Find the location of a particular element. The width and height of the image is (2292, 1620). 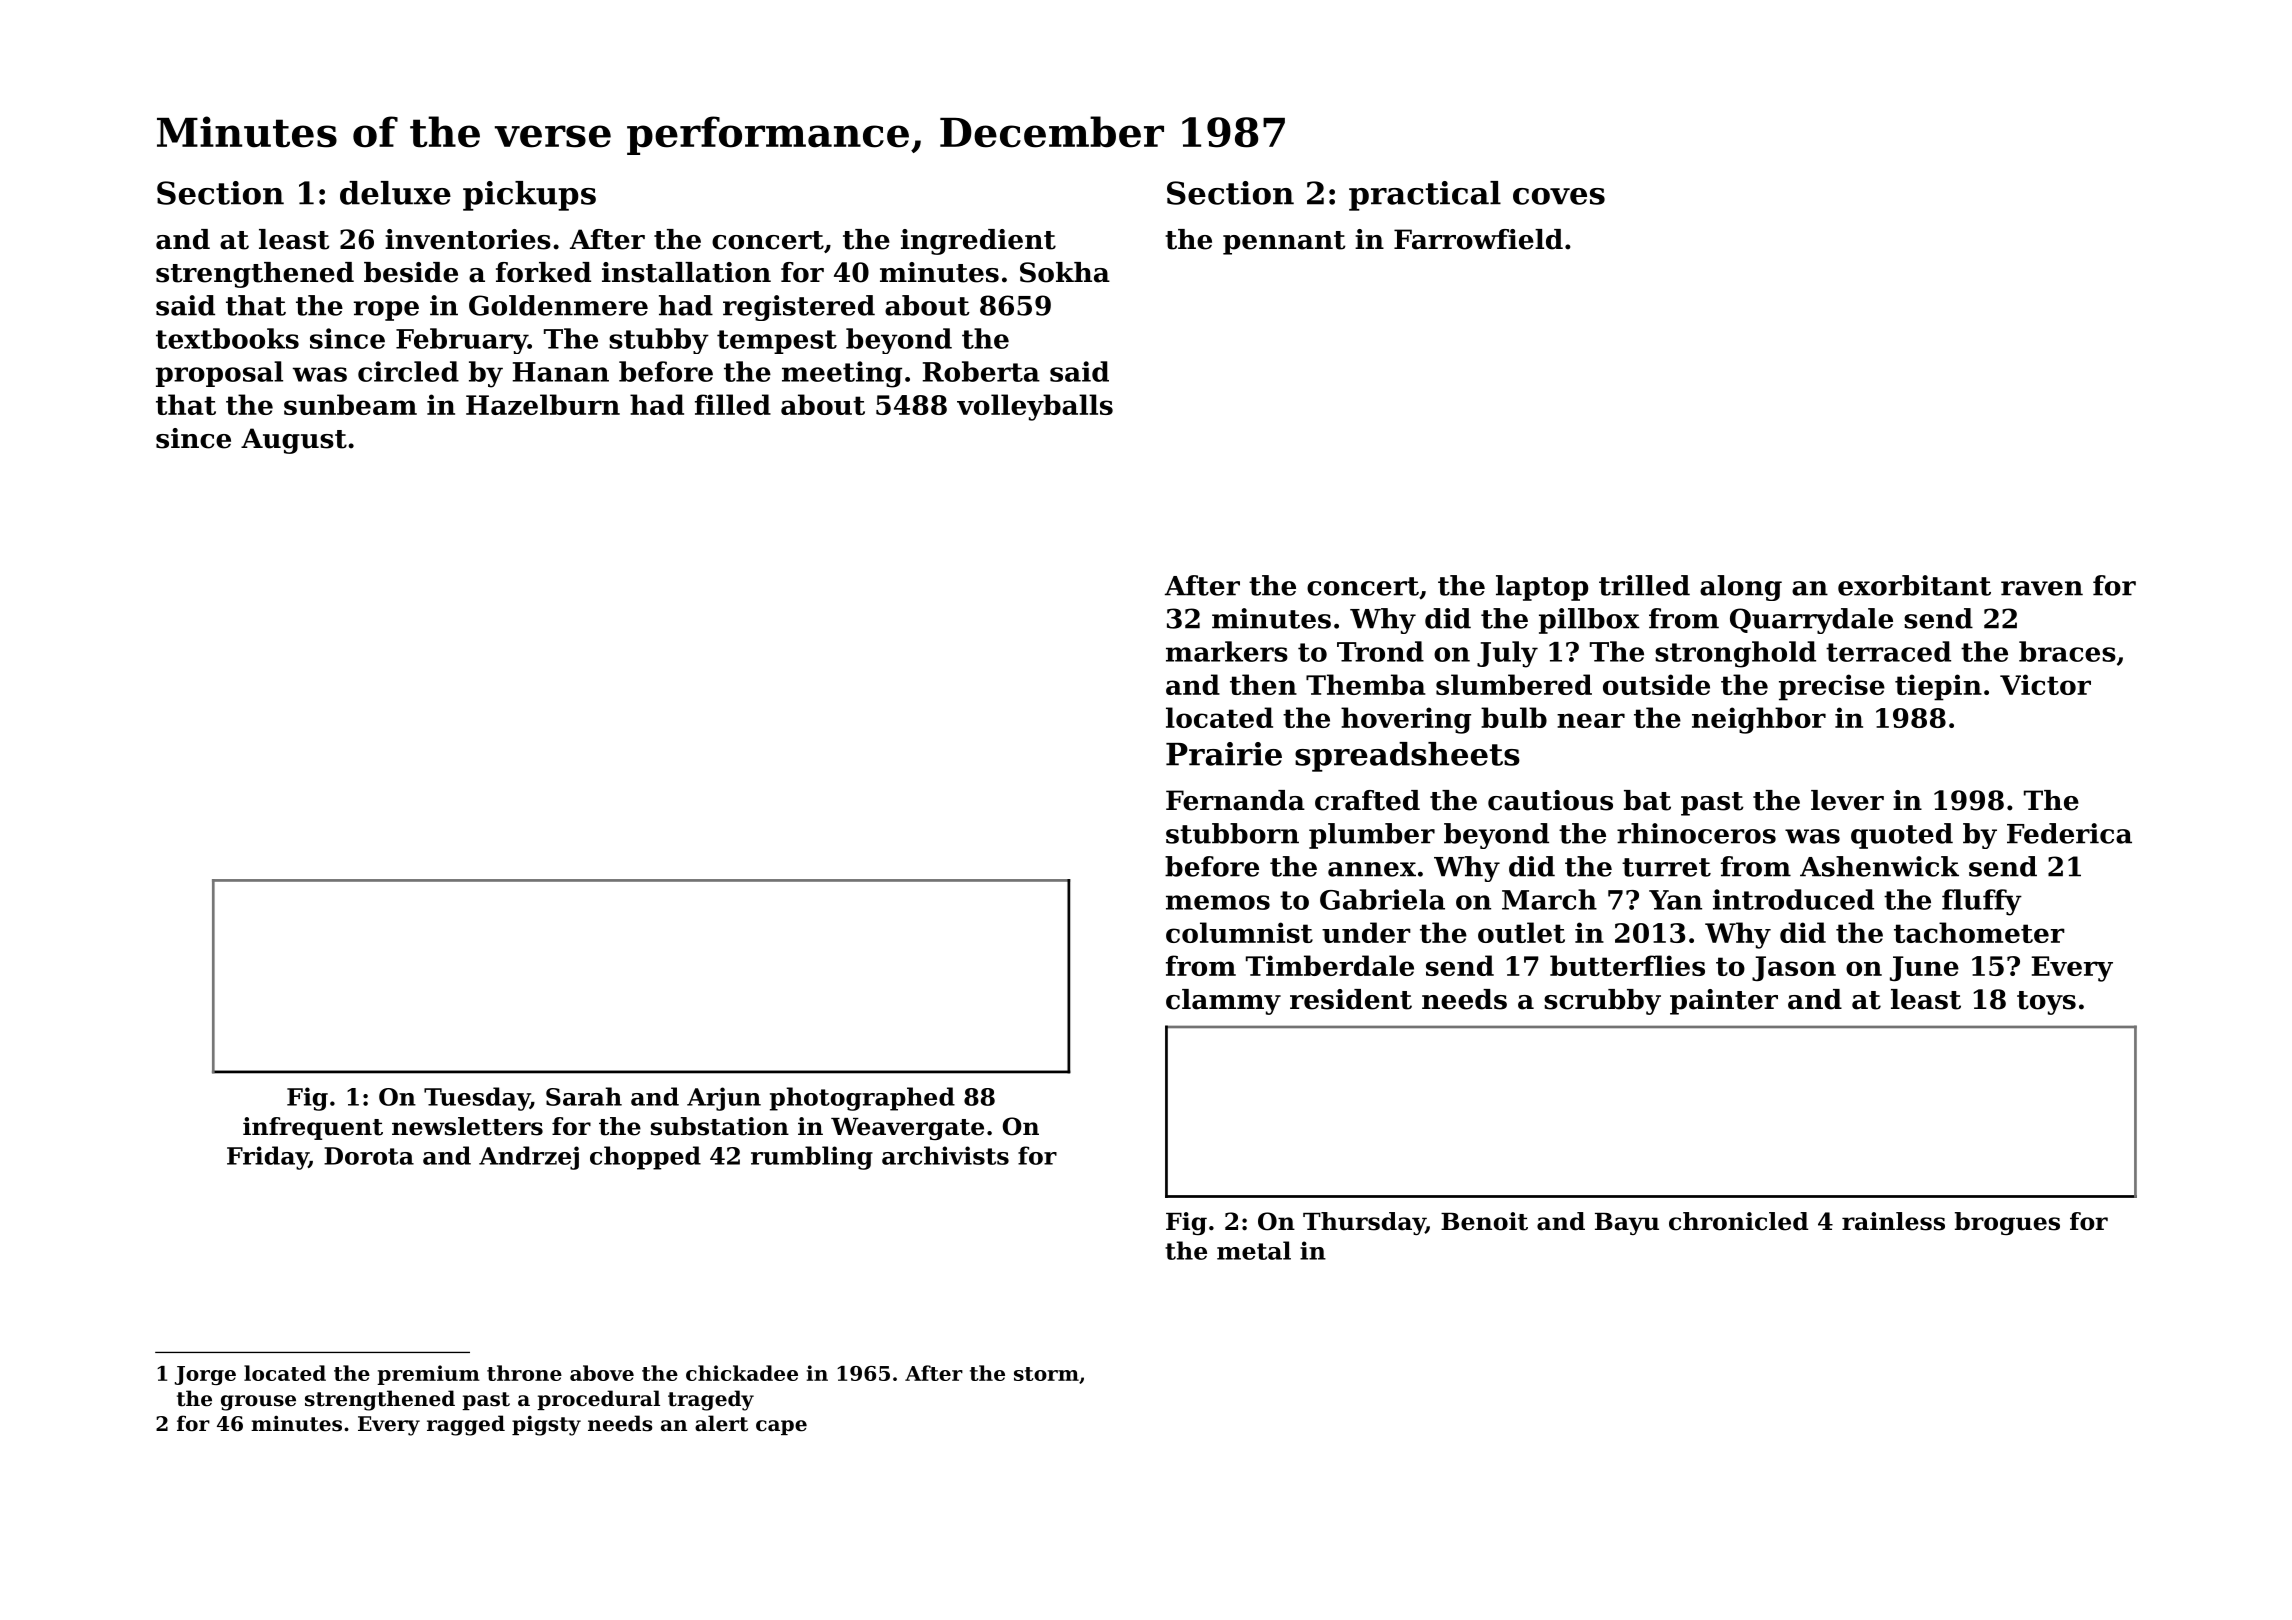

coves is located at coordinates (1559, 196).
